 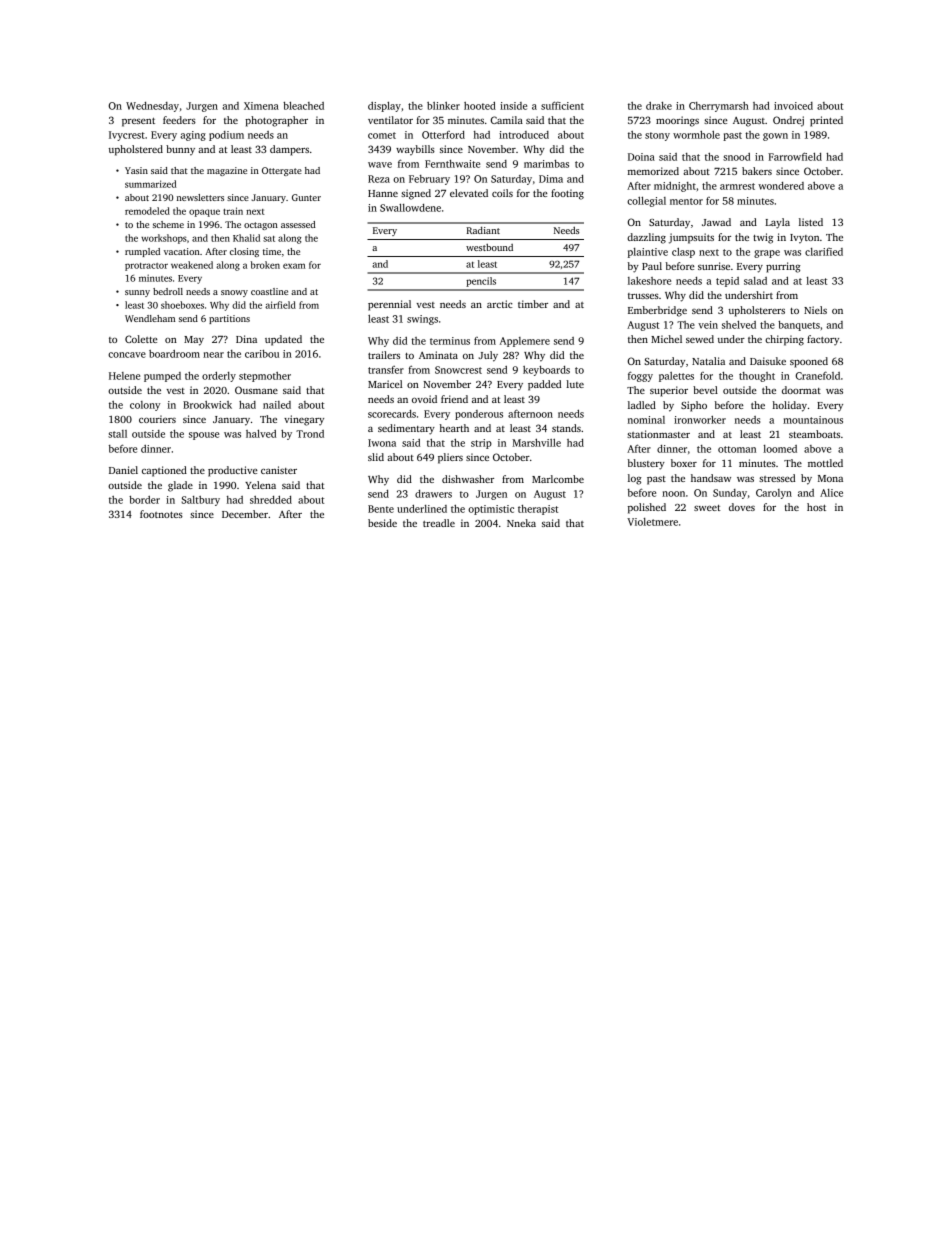 What do you see at coordinates (454, 428) in the document?
I see `hearth` at bounding box center [454, 428].
